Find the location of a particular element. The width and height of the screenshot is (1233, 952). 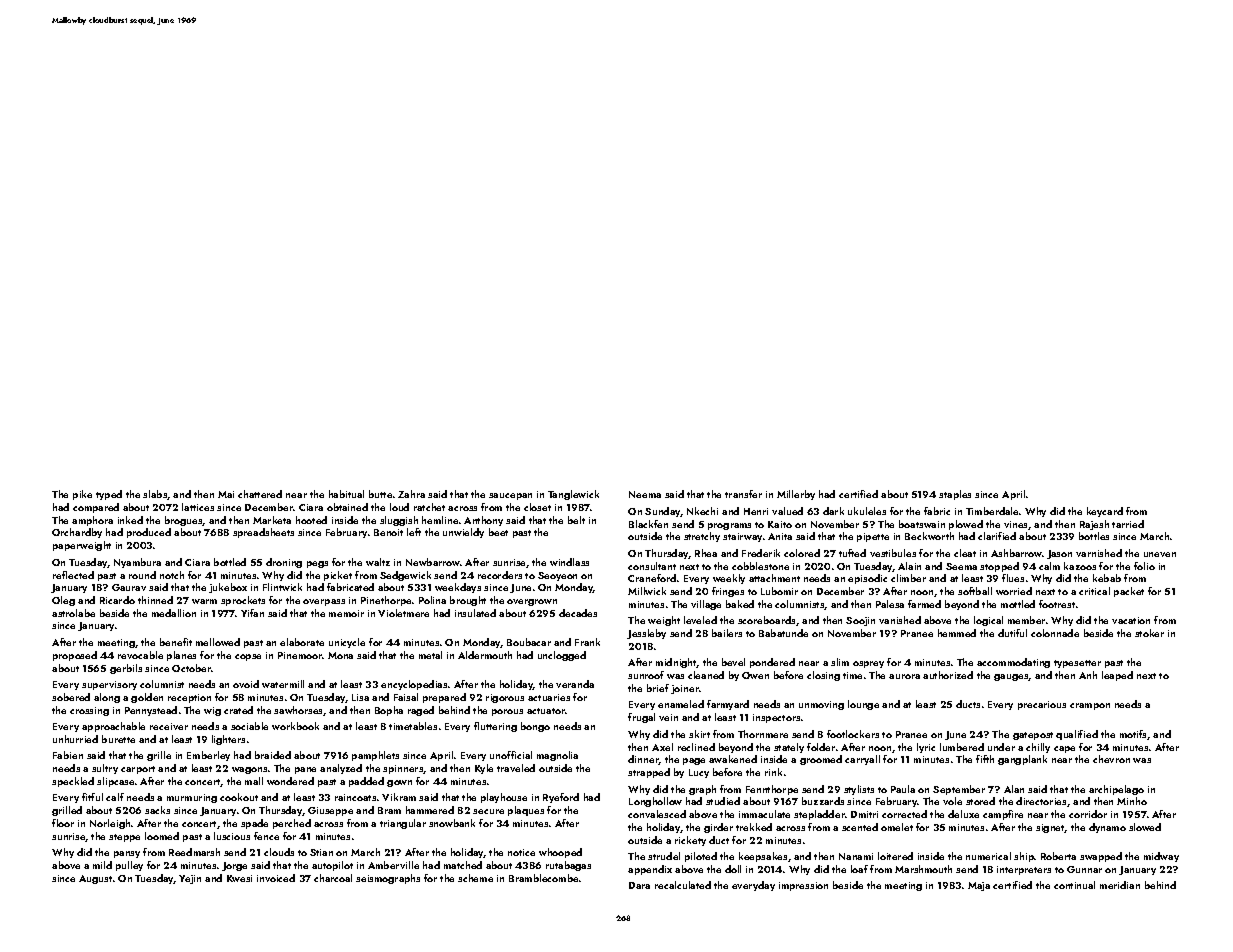

lattices is located at coordinates (198, 507).
